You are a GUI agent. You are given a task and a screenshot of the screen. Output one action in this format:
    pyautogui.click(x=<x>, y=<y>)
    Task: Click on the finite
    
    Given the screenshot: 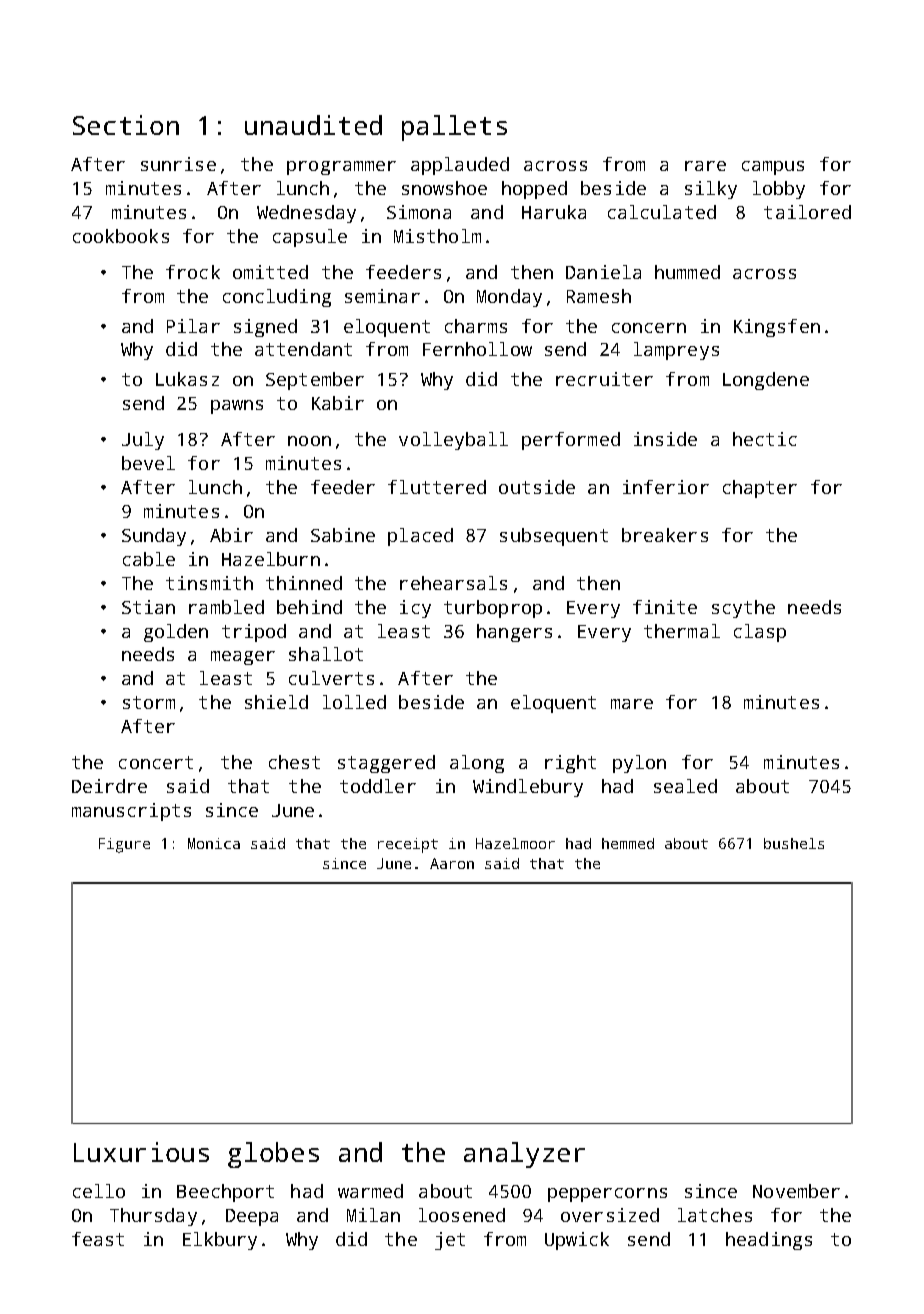 What is the action you would take?
    pyautogui.click(x=665, y=607)
